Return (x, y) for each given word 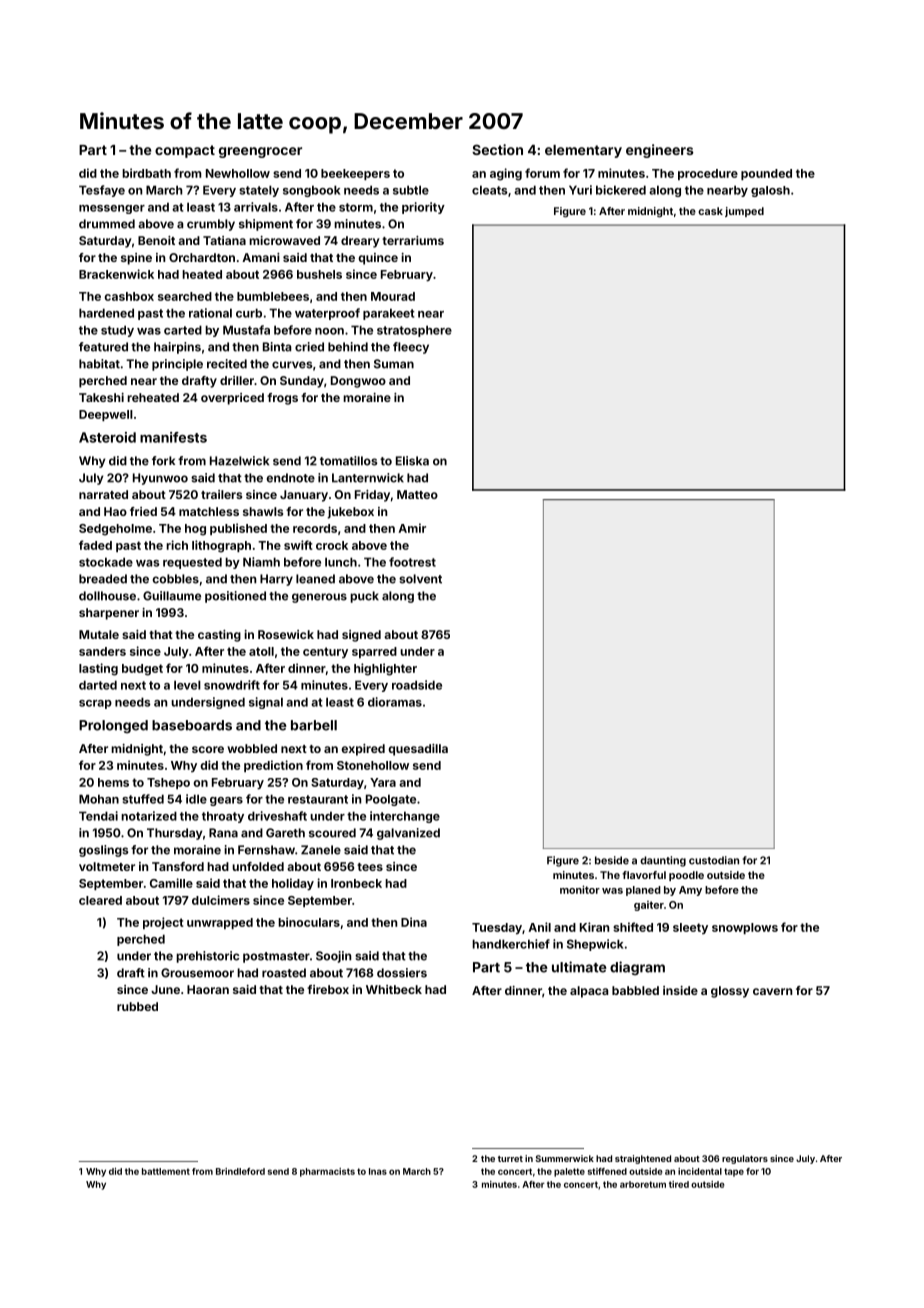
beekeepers (355, 174)
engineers (660, 151)
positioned (235, 597)
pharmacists (327, 1172)
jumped (744, 212)
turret (510, 1159)
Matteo (417, 494)
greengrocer (260, 152)
